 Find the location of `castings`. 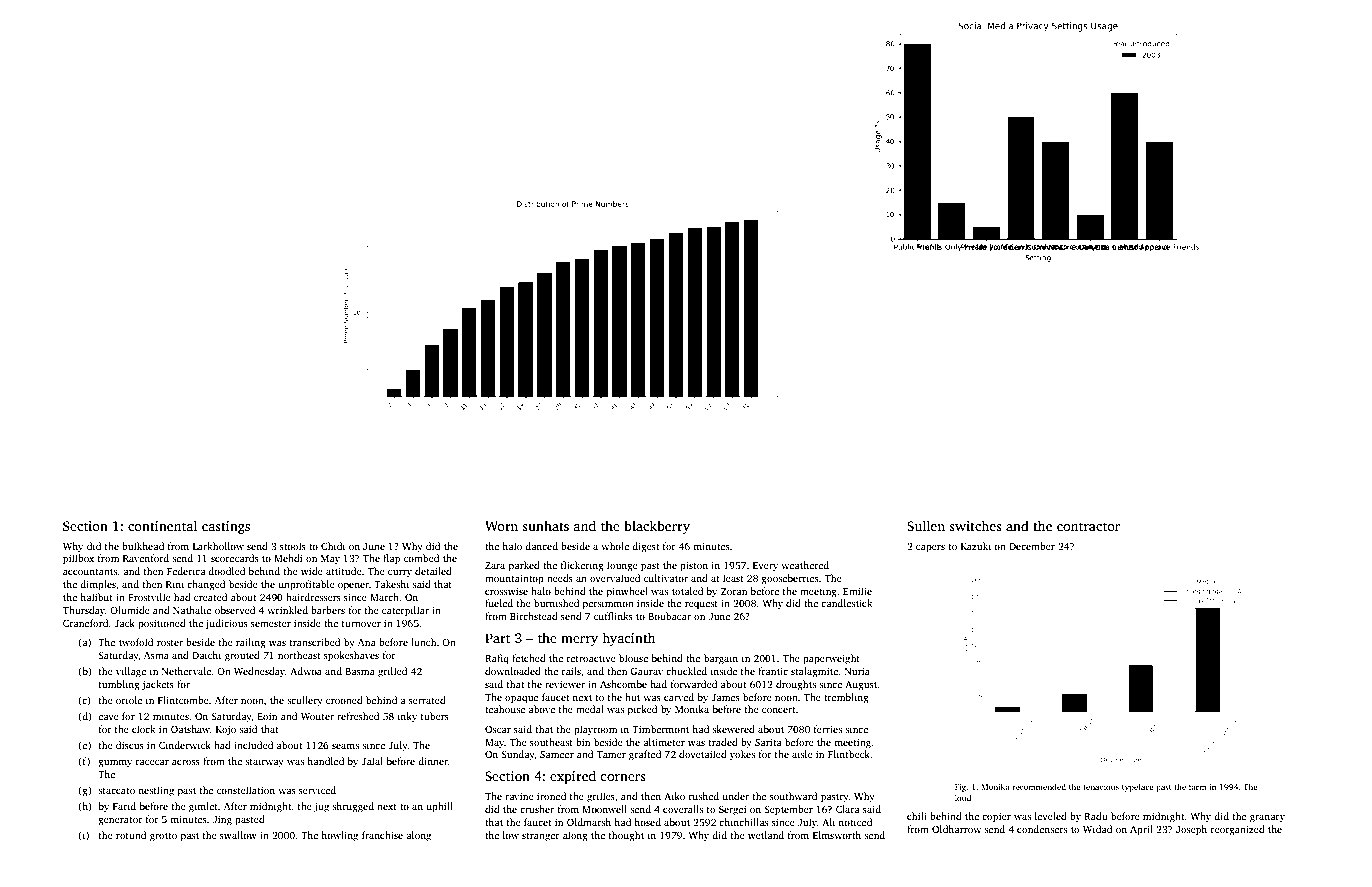

castings is located at coordinates (226, 527).
